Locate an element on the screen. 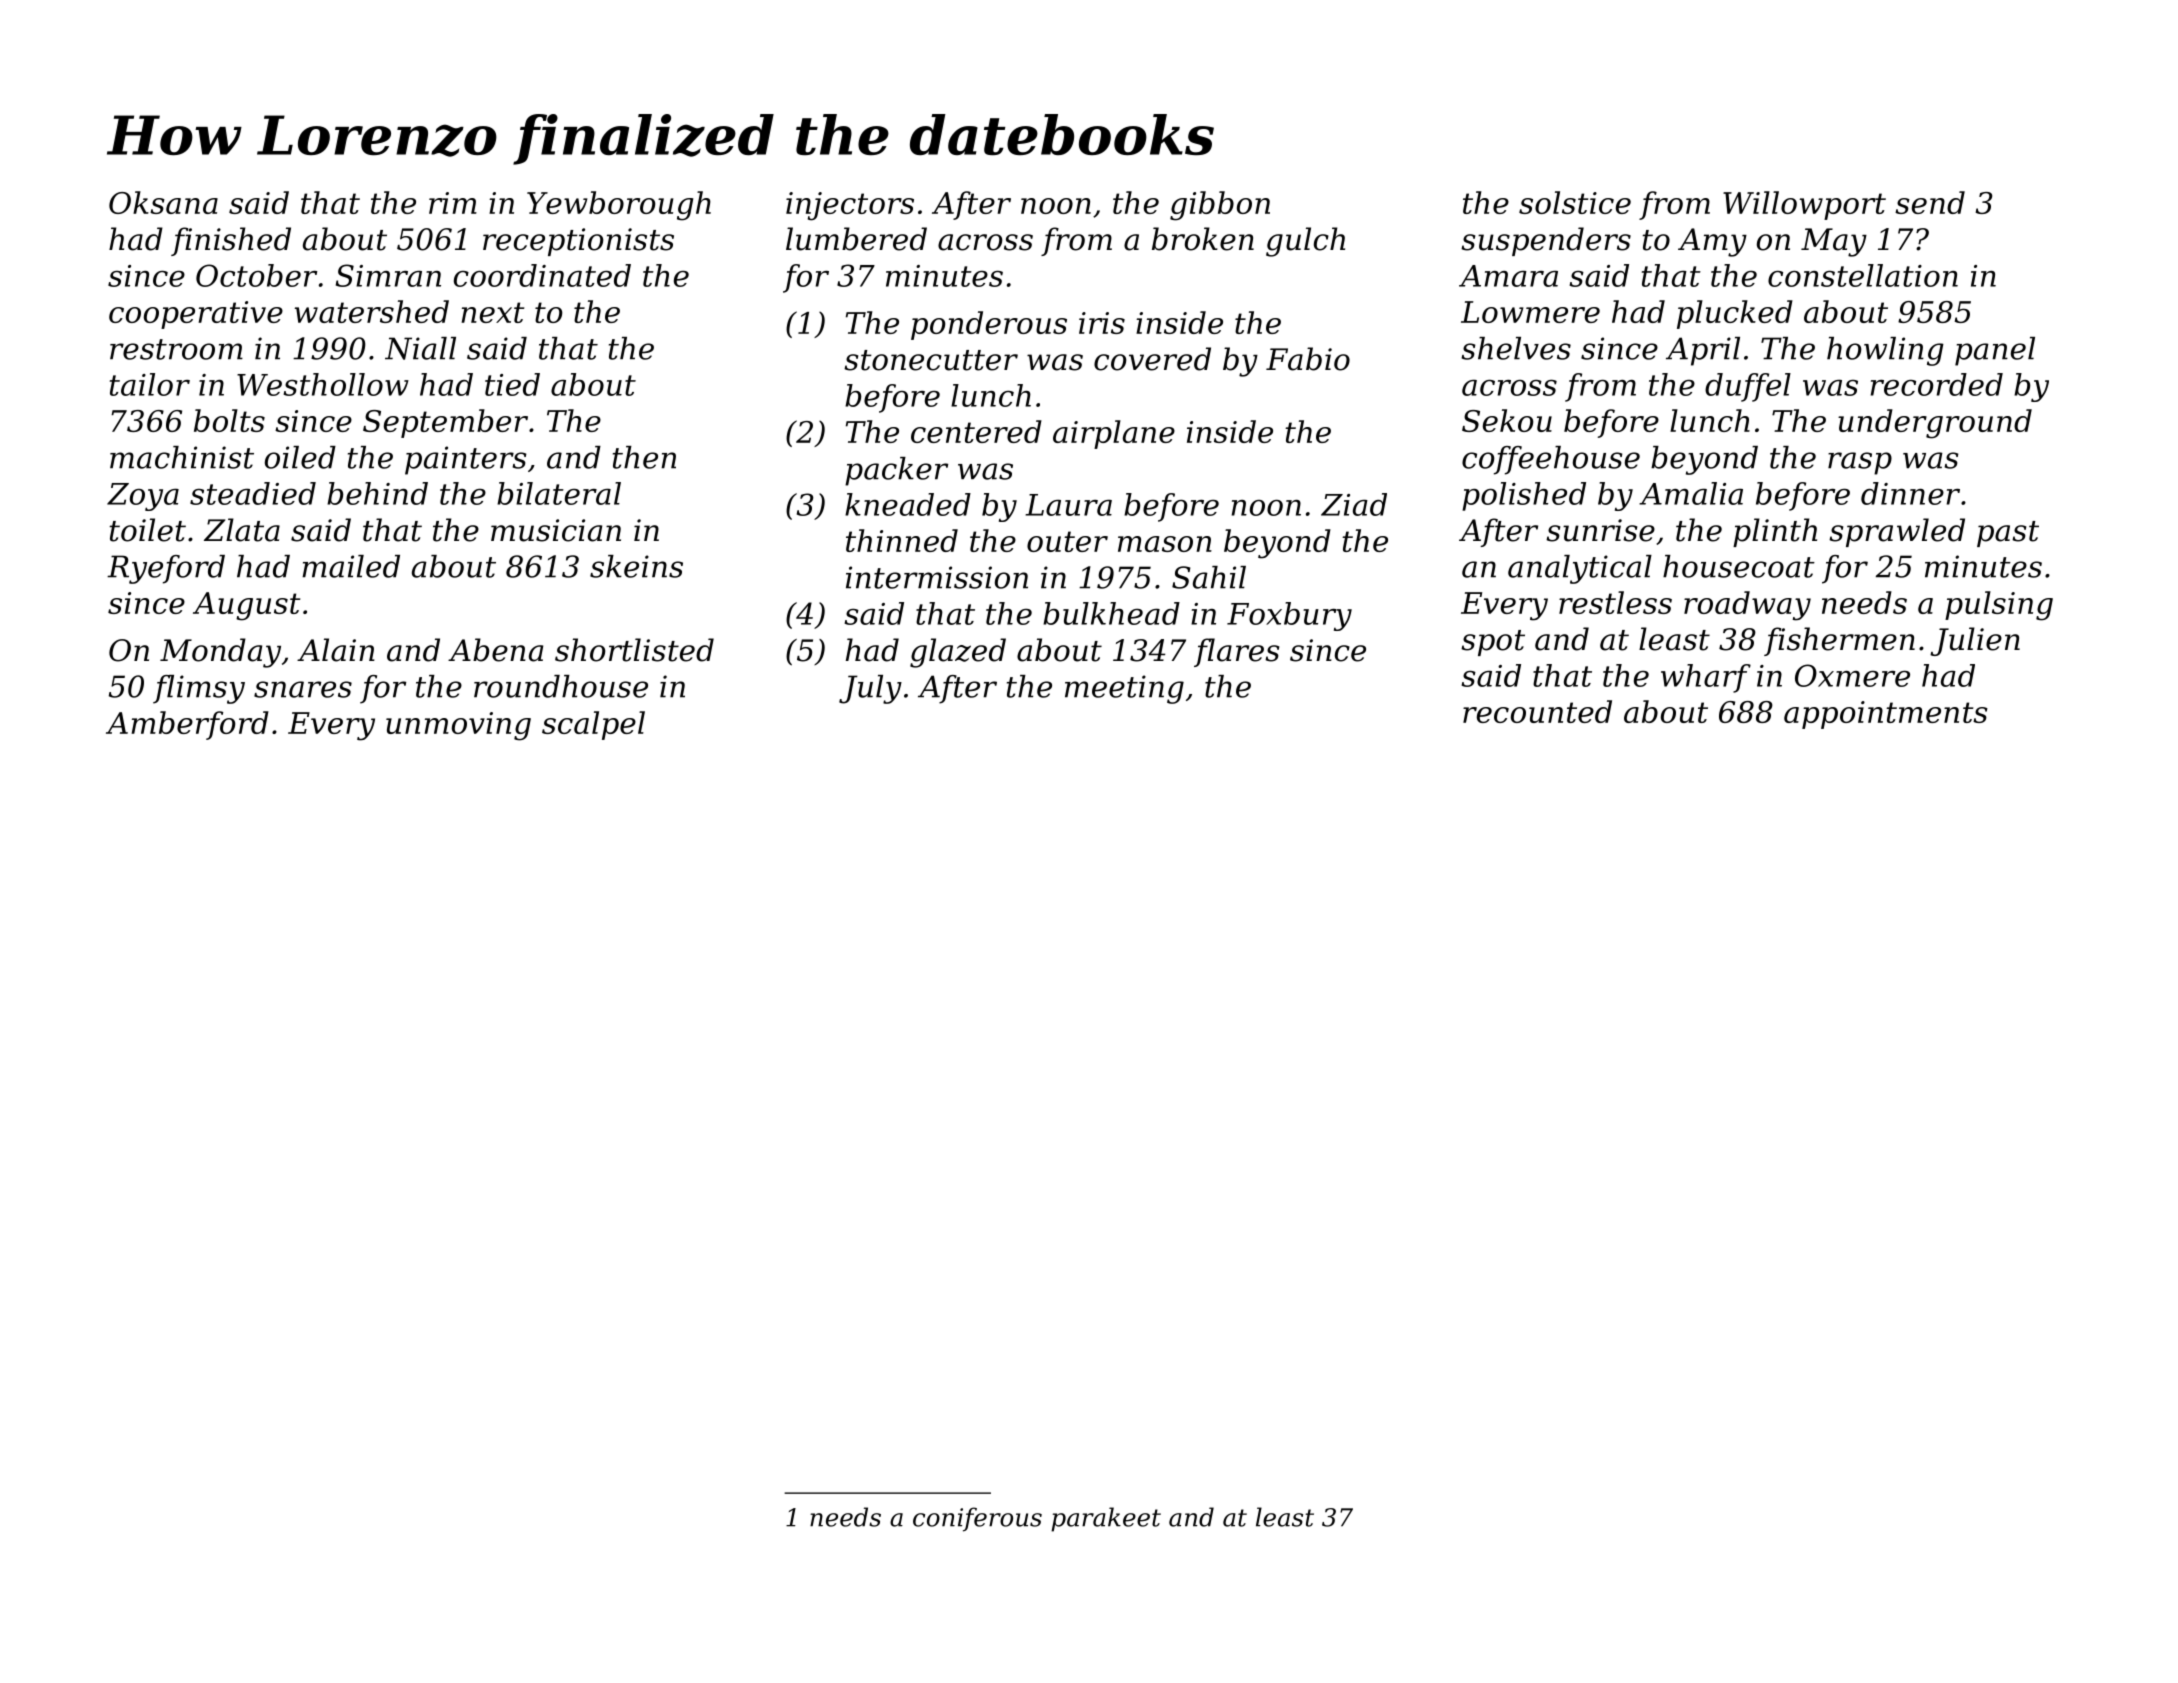  Amberford is located at coordinates (187, 725).
